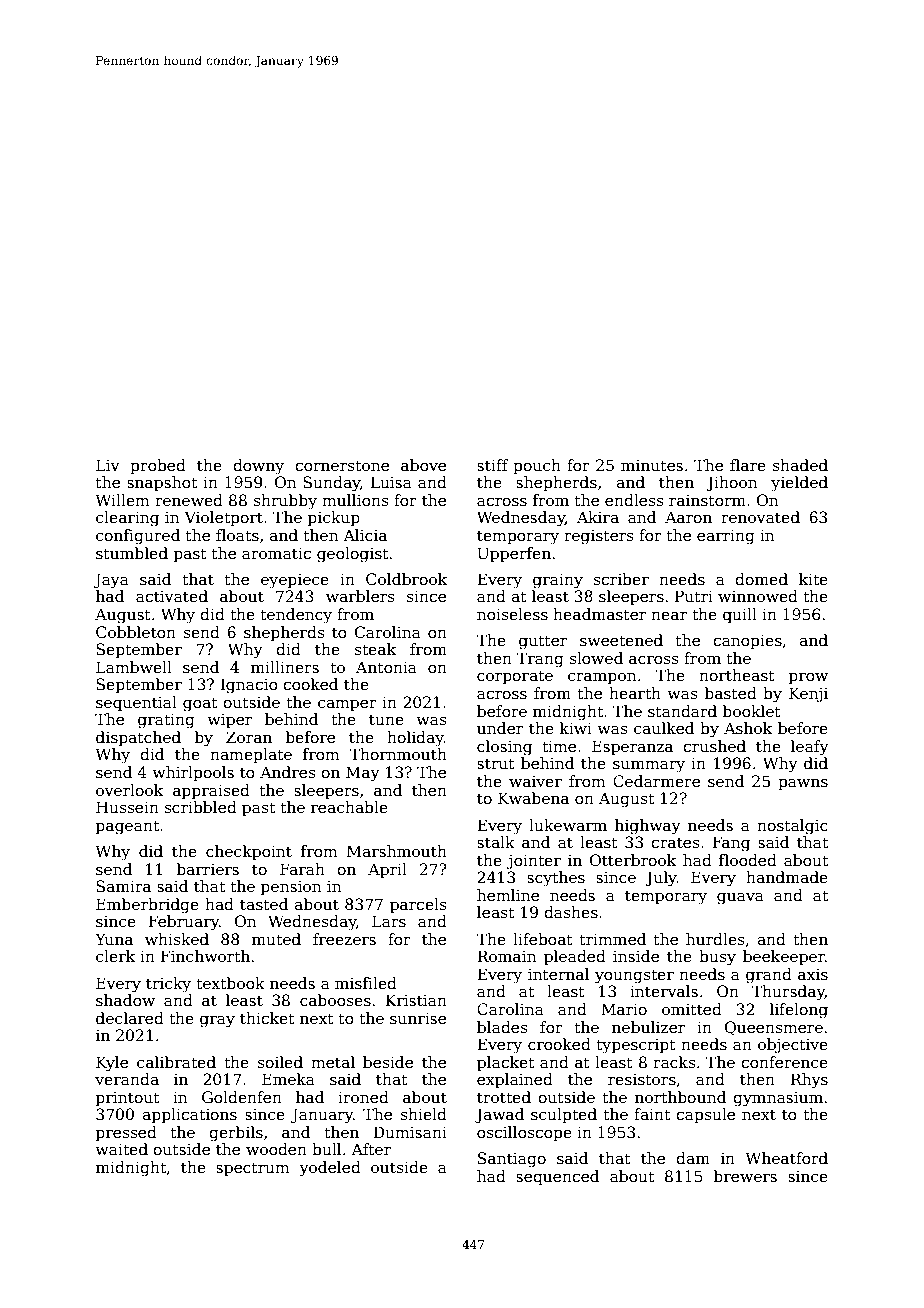 This screenshot has width=924, height=1308. What do you see at coordinates (115, 956) in the screenshot?
I see `clerk` at bounding box center [115, 956].
